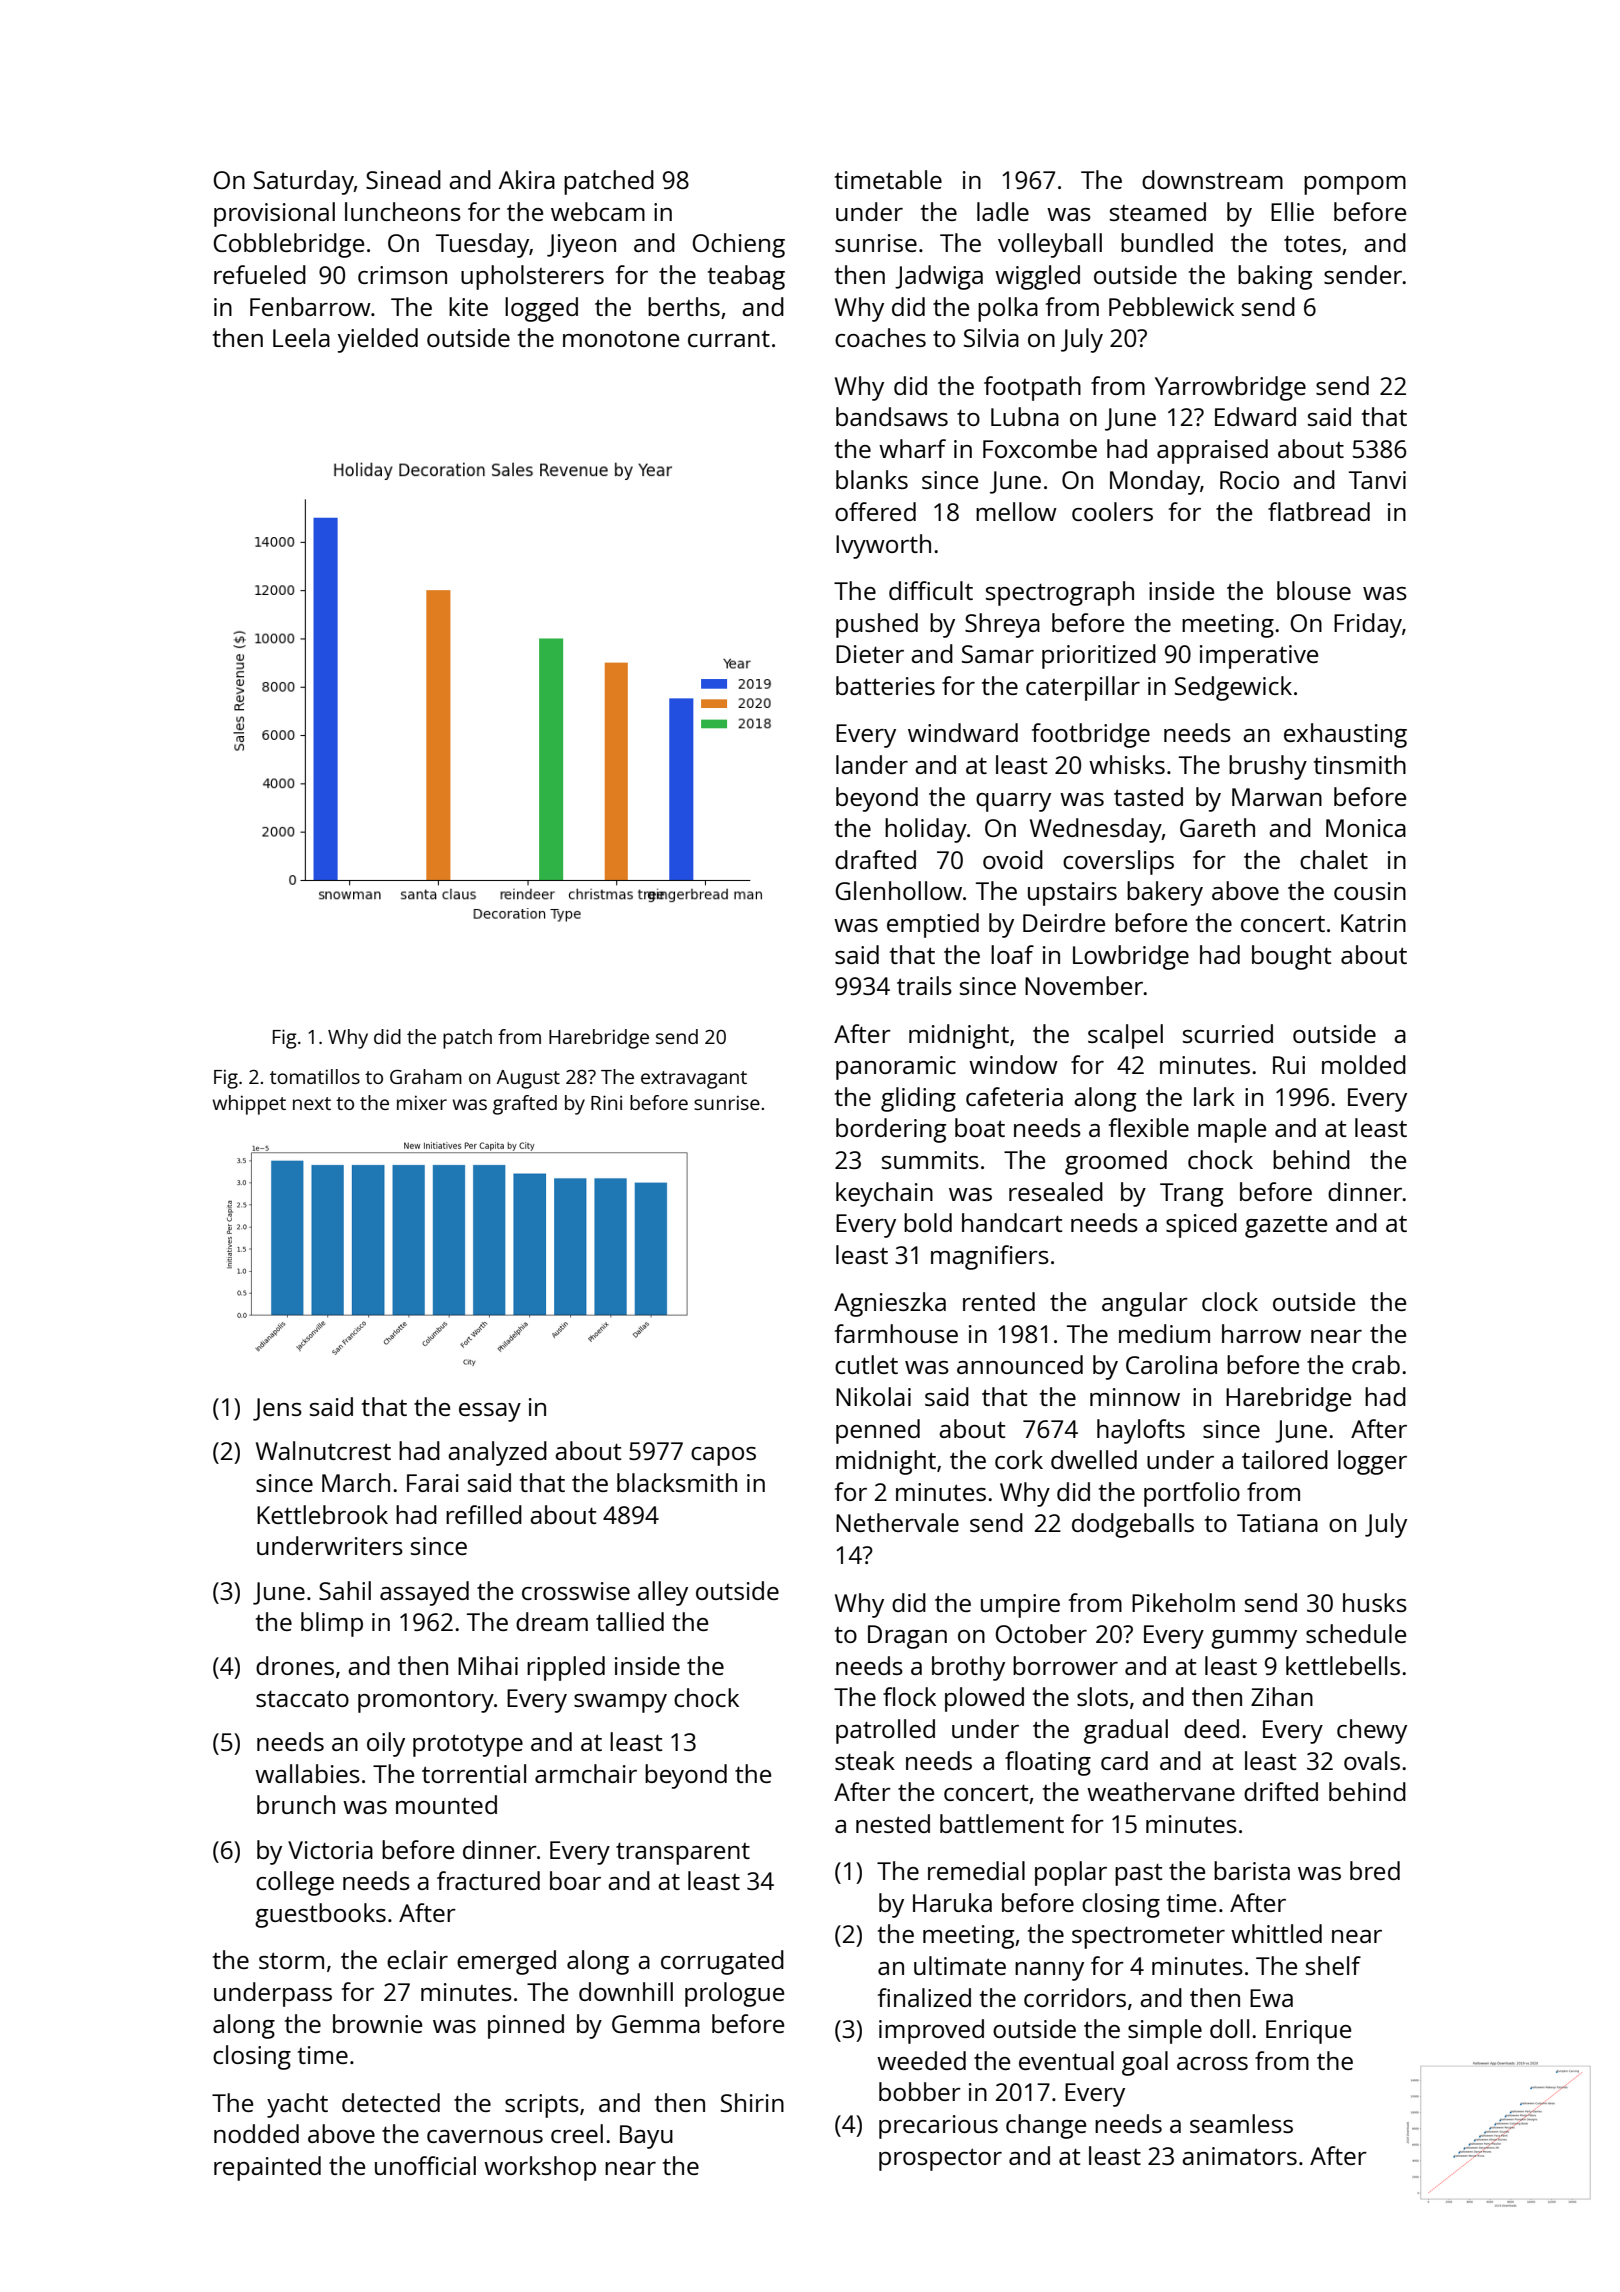  Describe the element at coordinates (694, 1080) in the page. I see `extravagant` at that location.
